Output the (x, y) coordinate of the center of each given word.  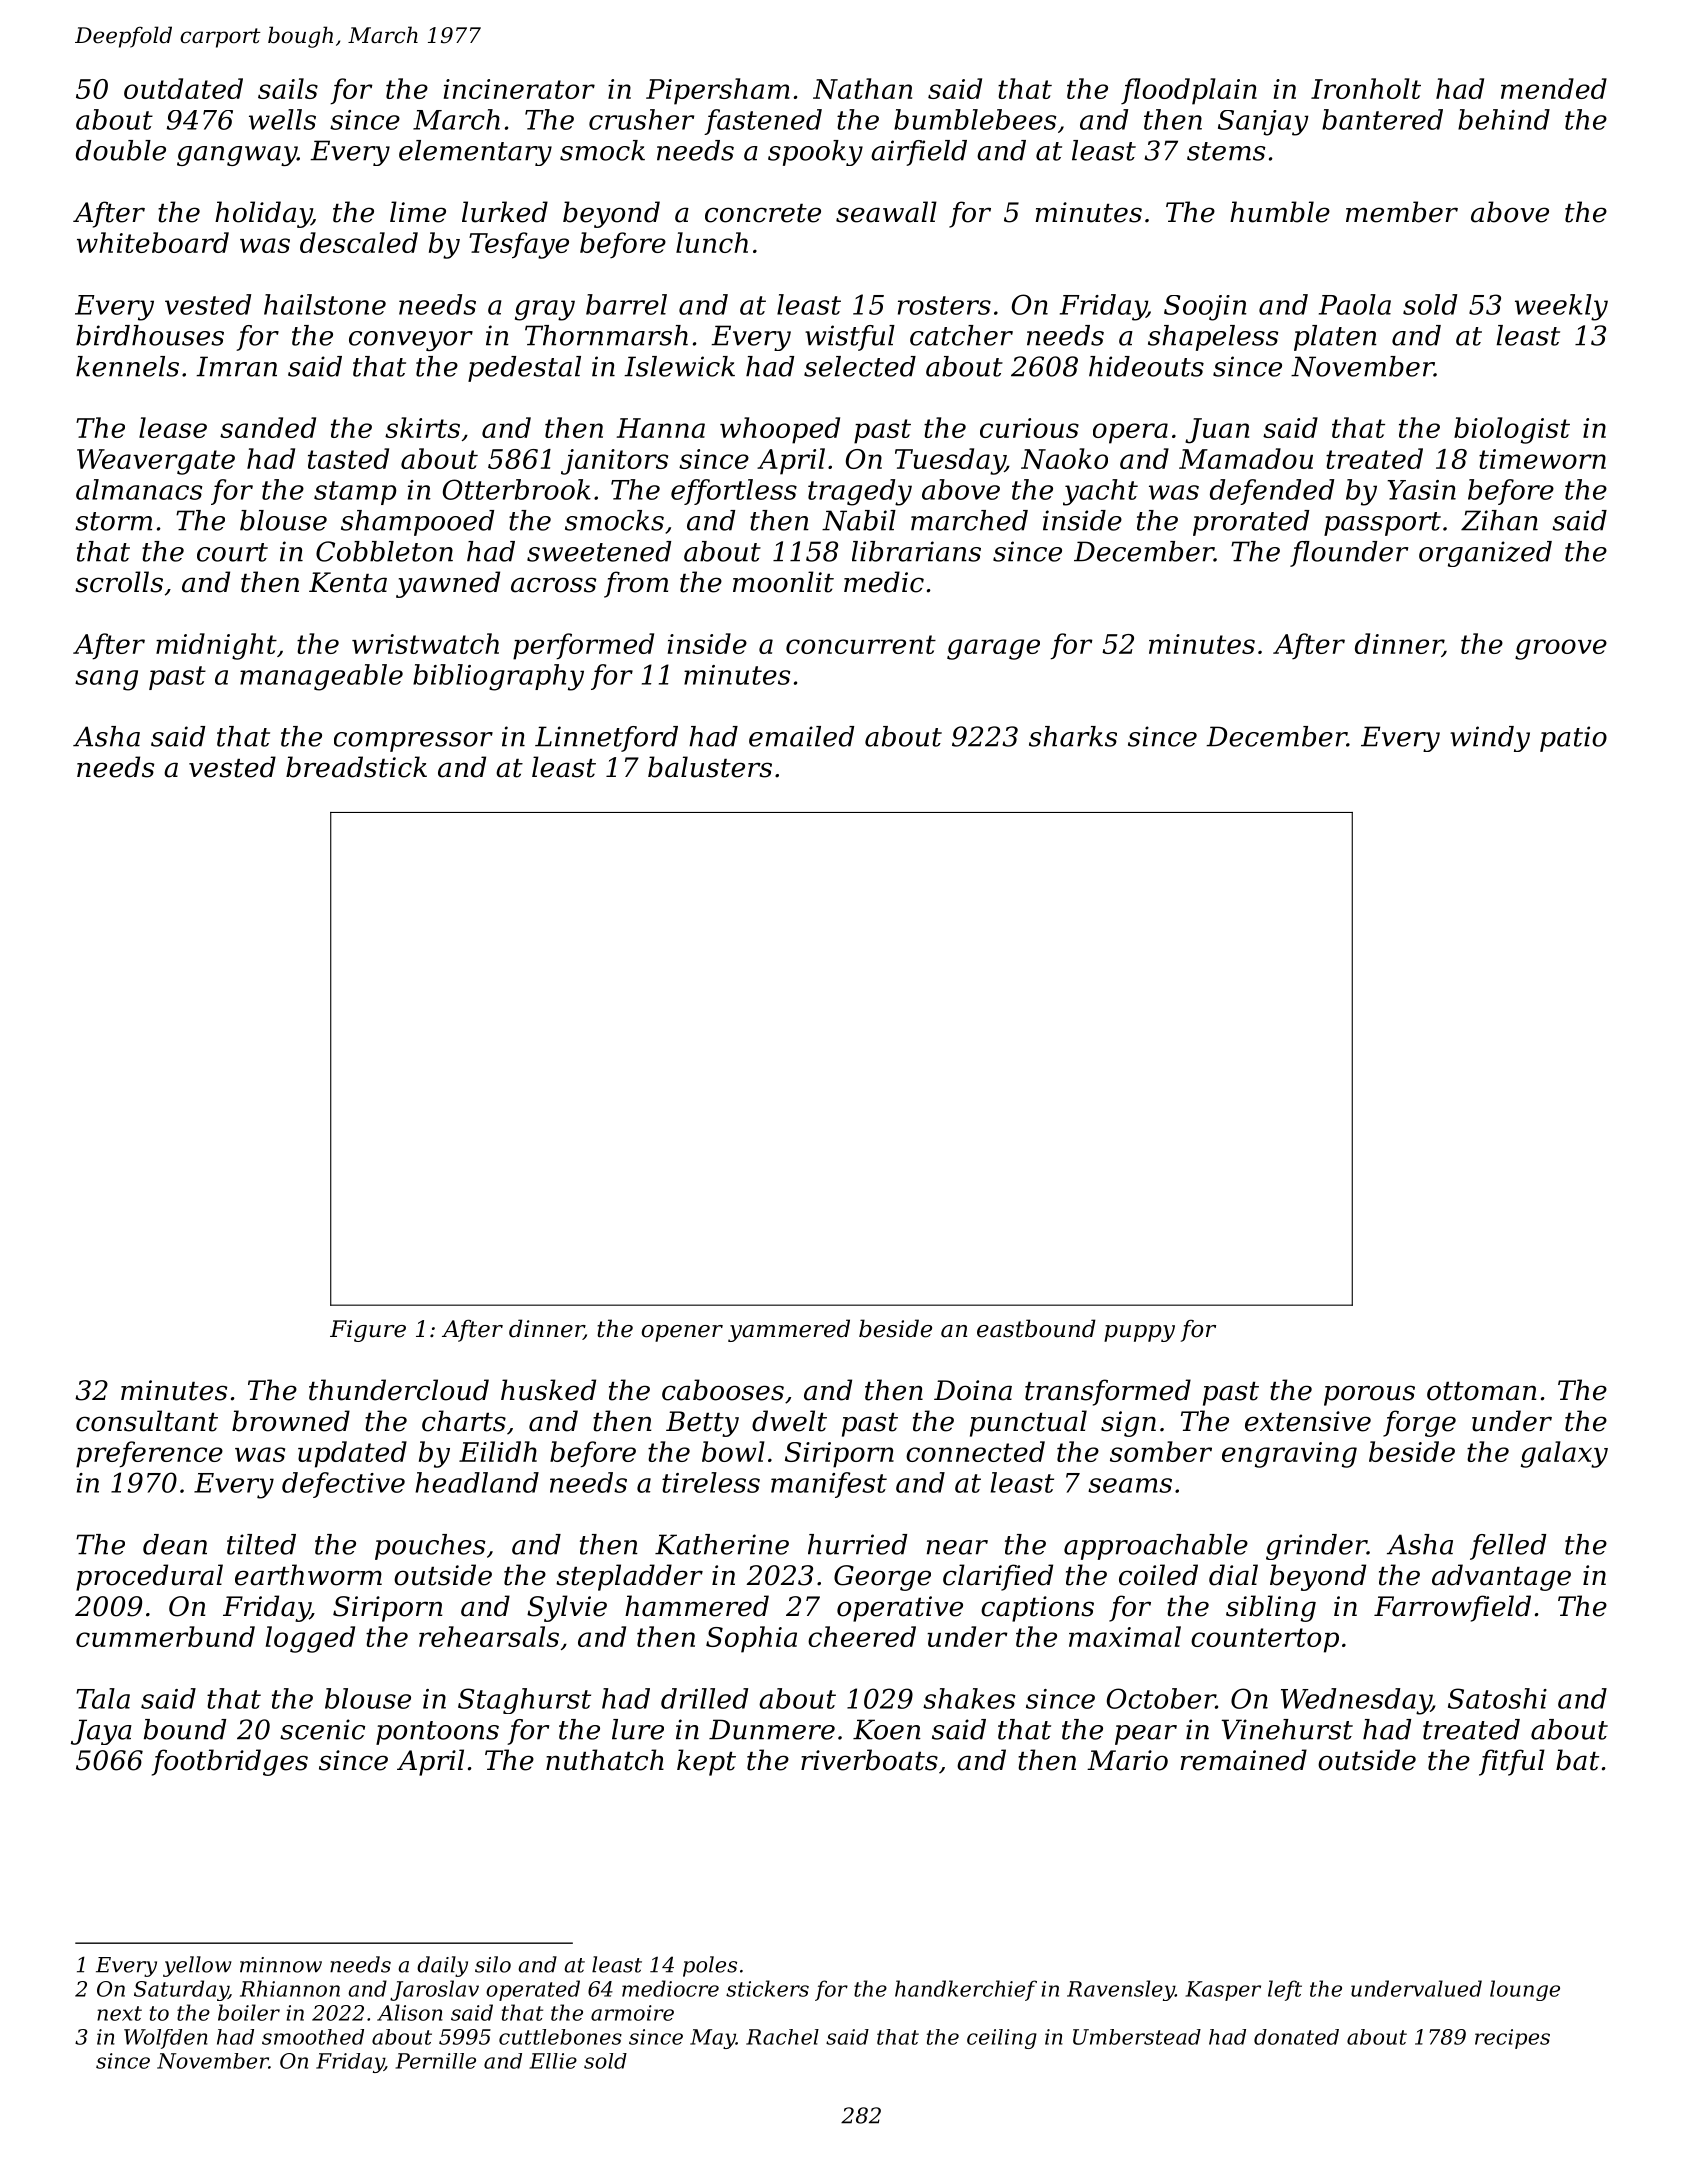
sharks (1073, 736)
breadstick (356, 767)
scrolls (119, 582)
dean (175, 1544)
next (119, 2013)
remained (1243, 1760)
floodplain (1189, 91)
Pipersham (718, 91)
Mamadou (1246, 458)
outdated (183, 88)
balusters (710, 767)
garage (993, 649)
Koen (887, 1729)
